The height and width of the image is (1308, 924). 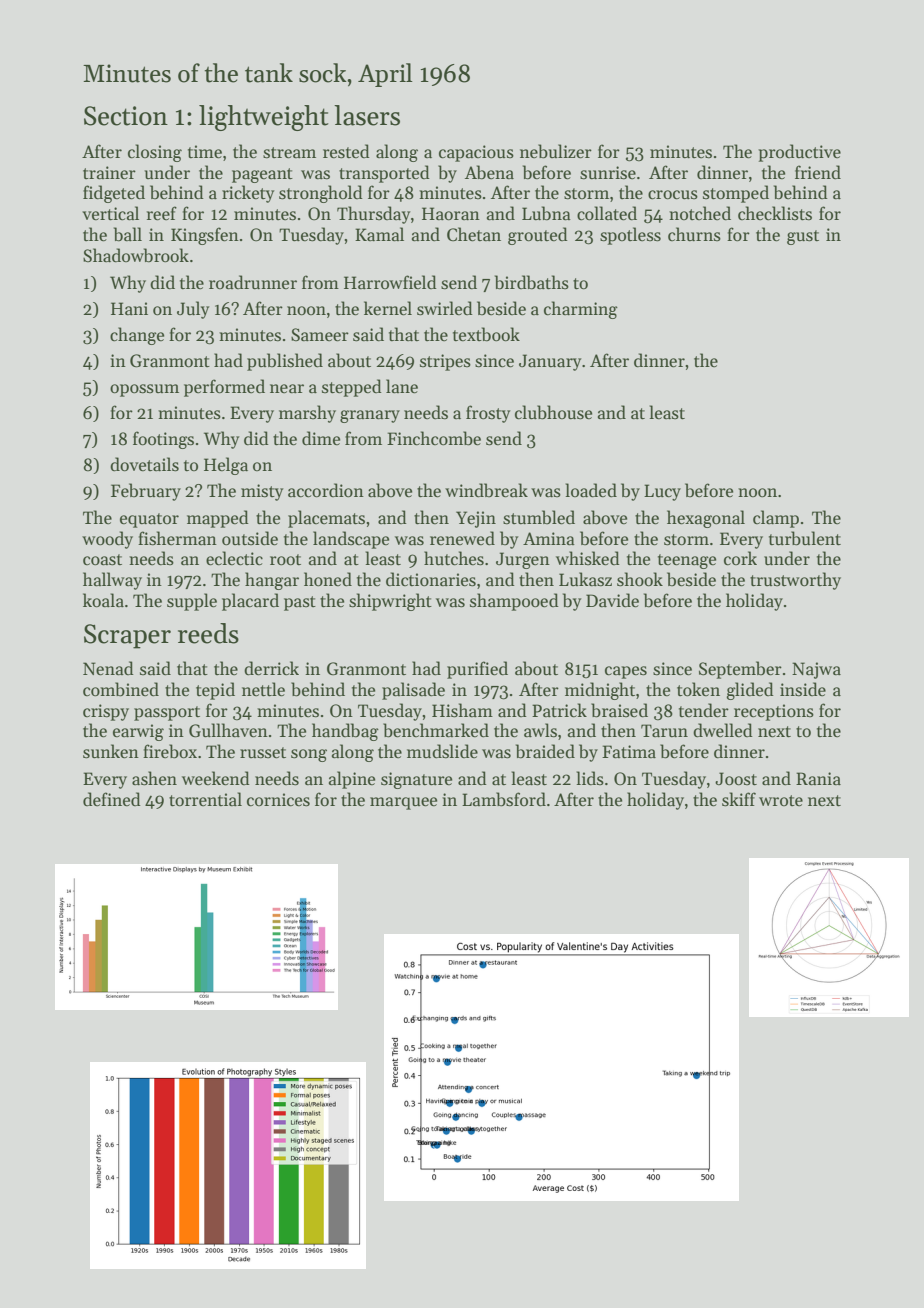 I want to click on grouted, so click(x=538, y=236).
